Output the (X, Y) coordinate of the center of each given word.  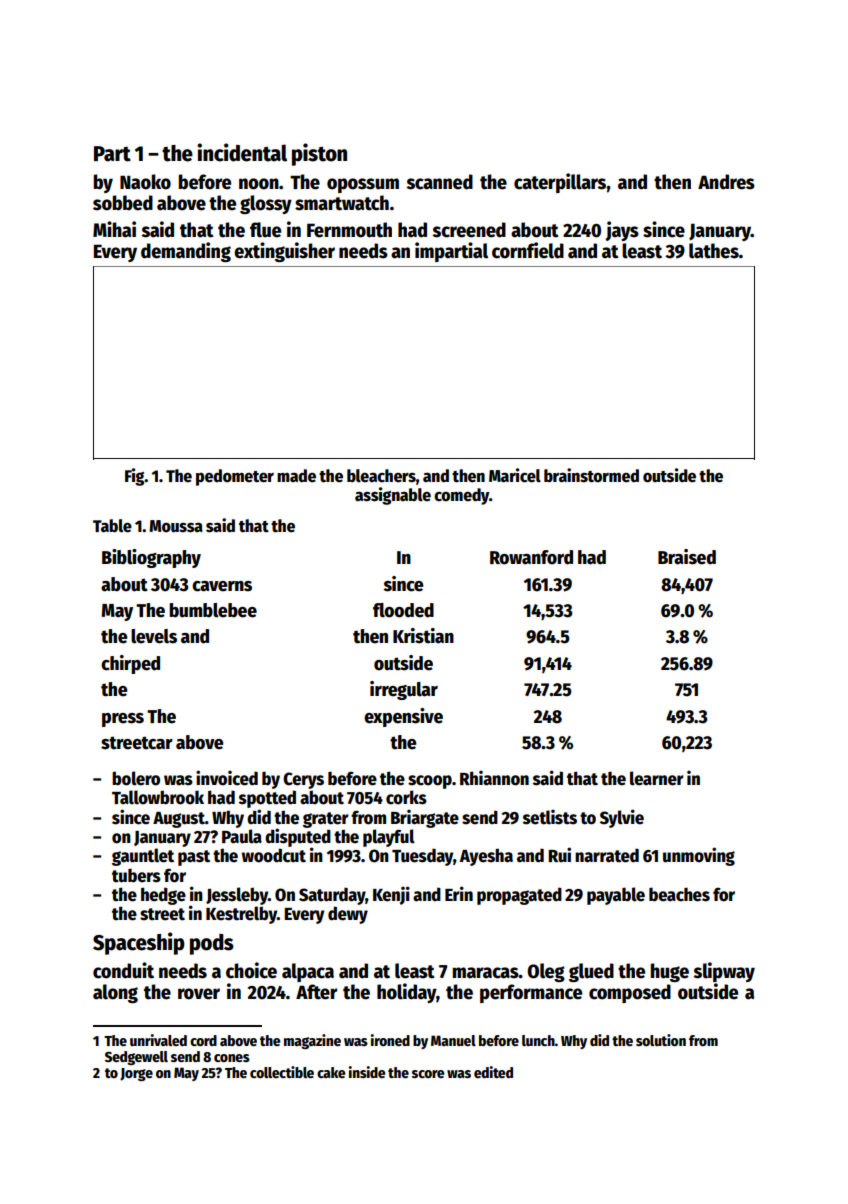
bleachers (381, 476)
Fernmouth (349, 230)
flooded (403, 610)
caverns (222, 586)
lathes (714, 251)
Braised (687, 557)
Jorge (136, 1074)
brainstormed (591, 475)
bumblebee (213, 610)
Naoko (145, 182)
